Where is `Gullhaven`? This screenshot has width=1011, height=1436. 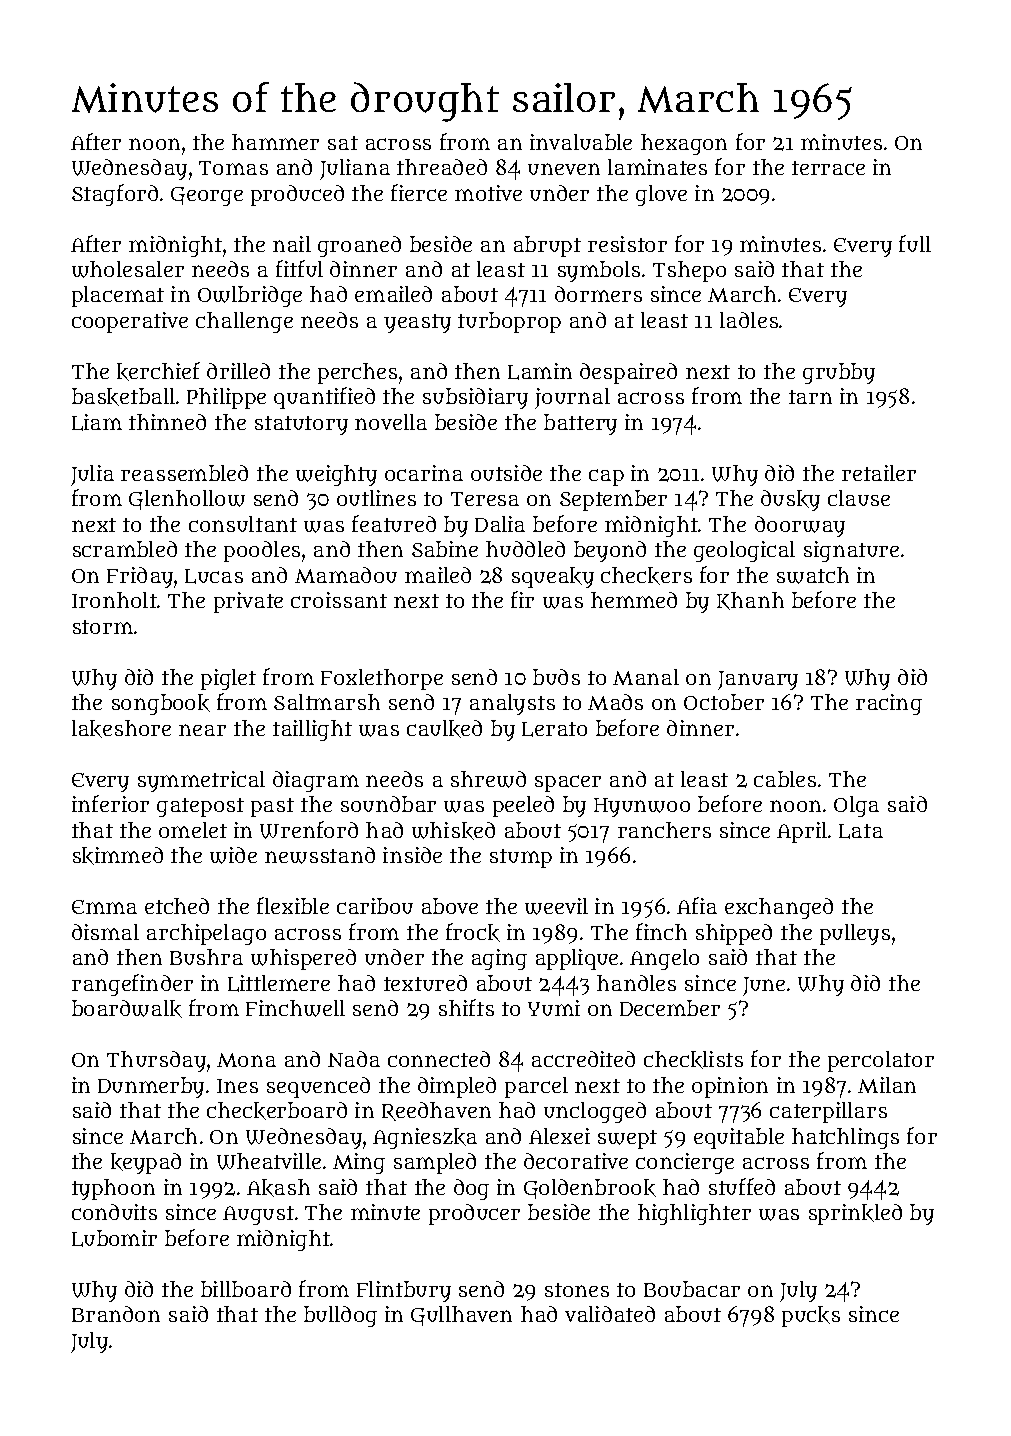
Gullhaven is located at coordinates (461, 1316).
